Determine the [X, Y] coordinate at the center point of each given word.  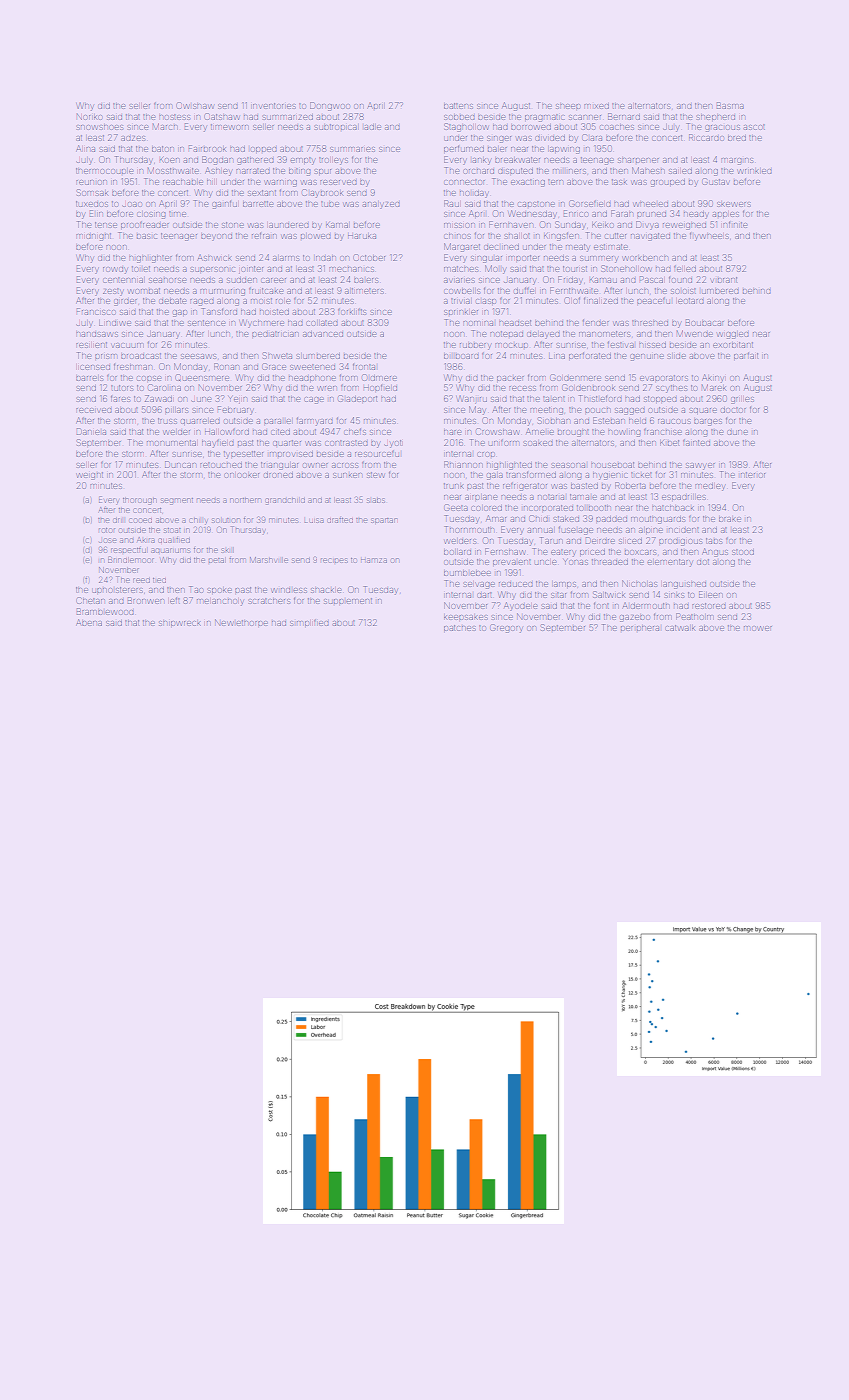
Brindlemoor [131, 560]
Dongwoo [330, 106]
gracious [723, 128]
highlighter [151, 259]
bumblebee [467, 573]
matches [460, 269]
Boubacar [705, 322]
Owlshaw [195, 105]
